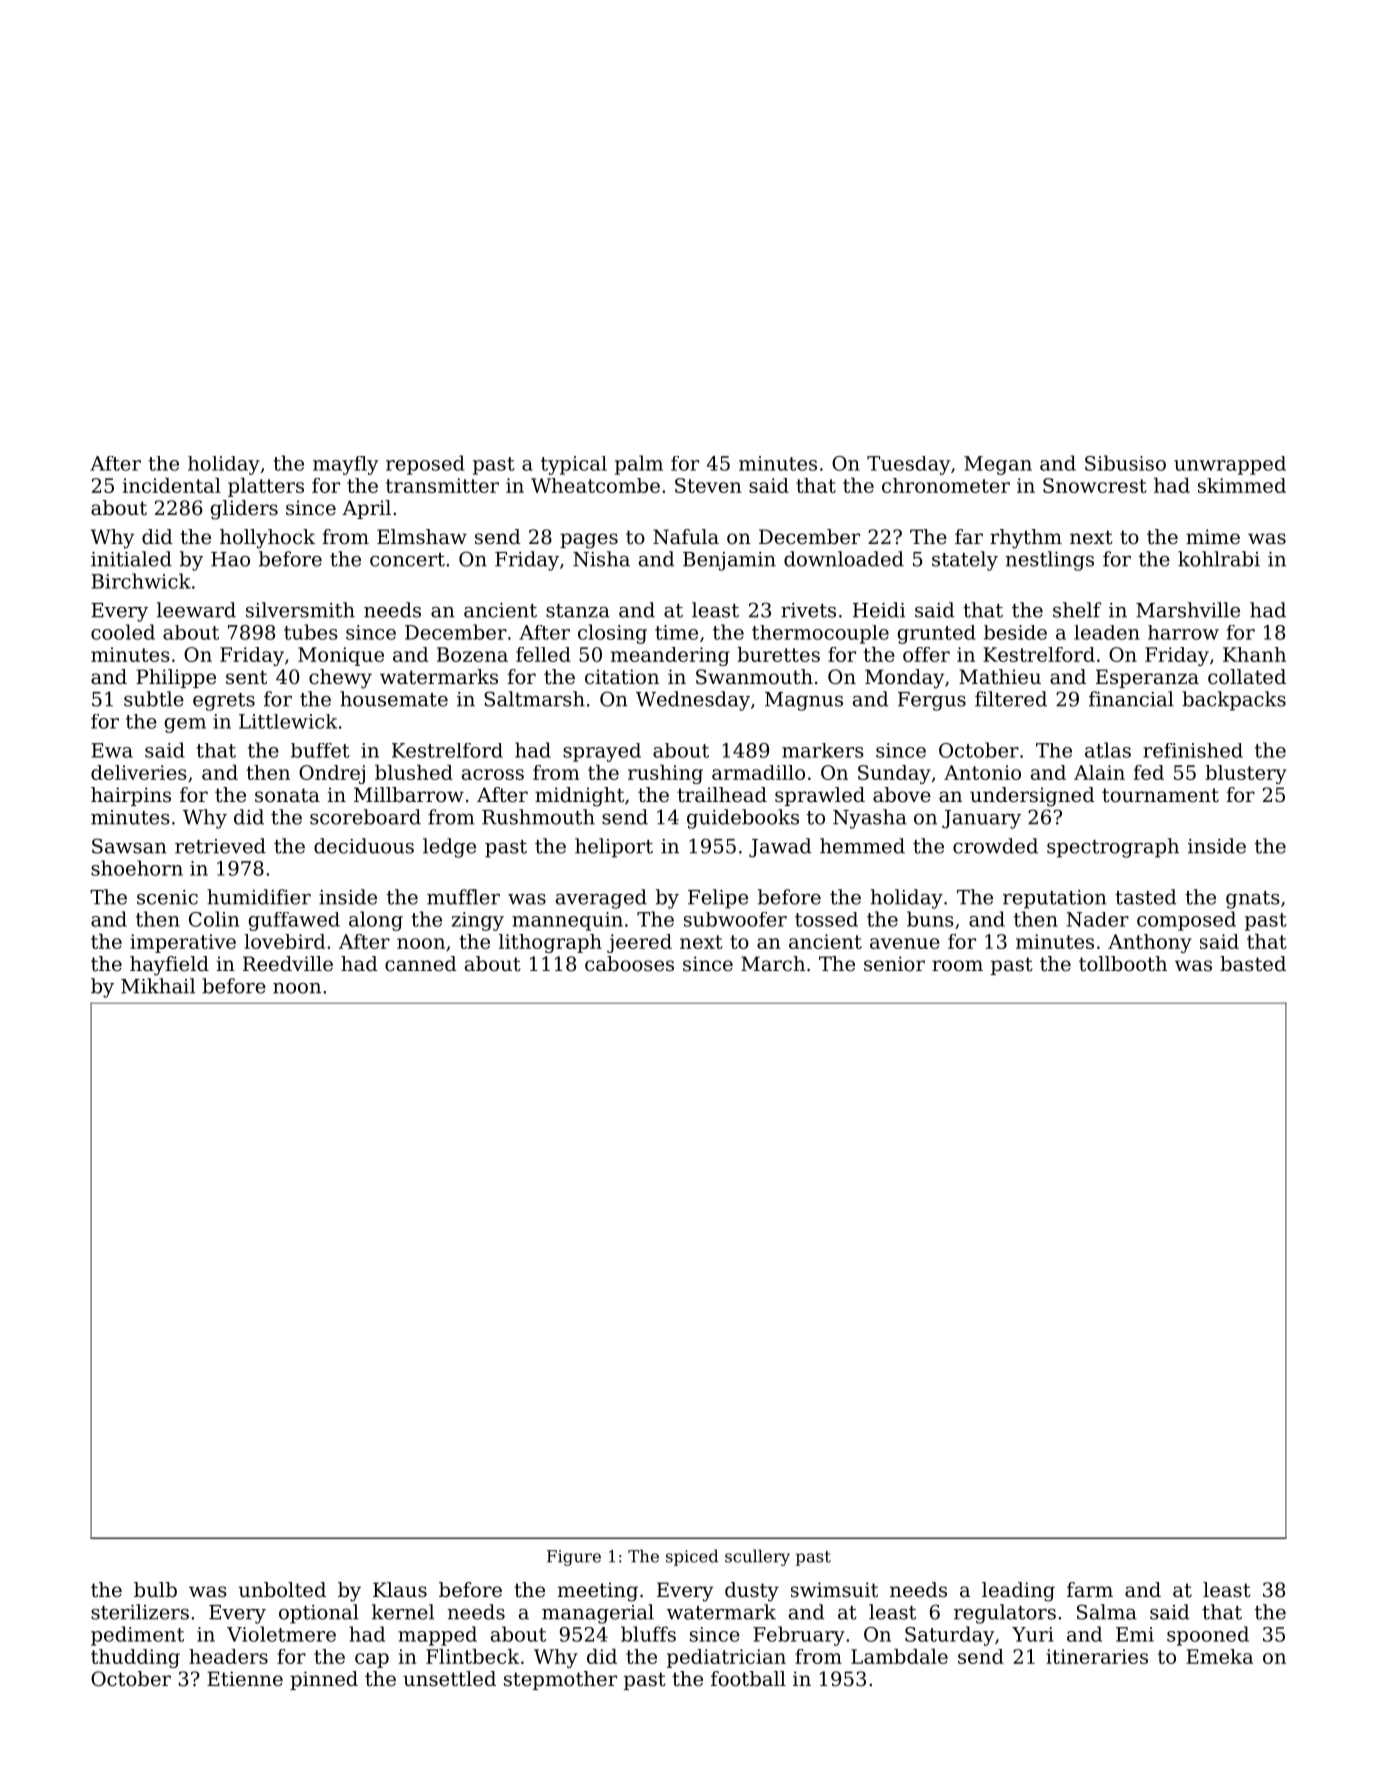 This document has width=1377, height=1782. Describe the element at coordinates (639, 465) in the document. I see `palm` at that location.
